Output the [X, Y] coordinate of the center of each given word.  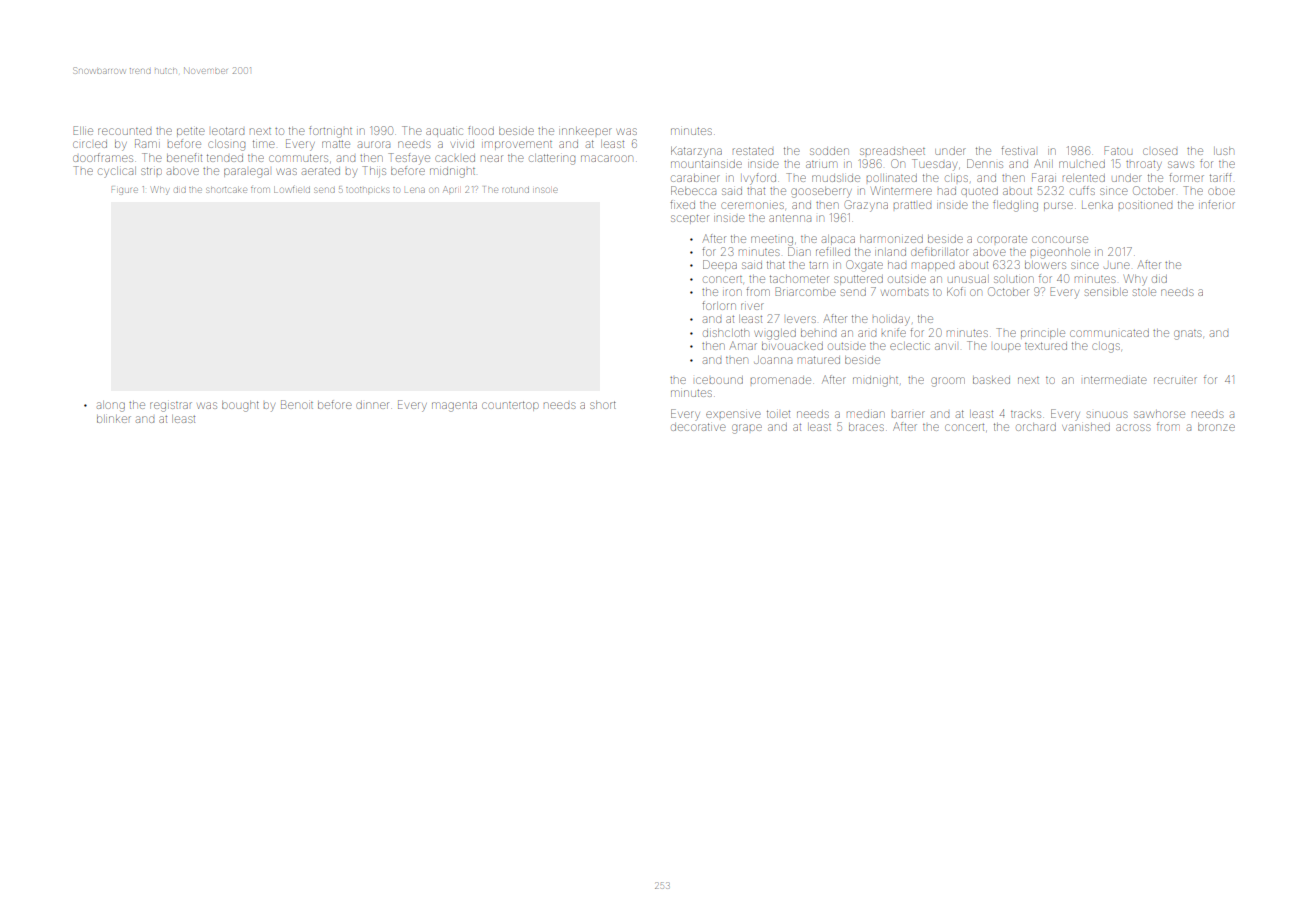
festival [1018, 150]
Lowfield [292, 190]
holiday [891, 320]
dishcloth [726, 333]
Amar [743, 345]
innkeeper [585, 131]
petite [191, 131]
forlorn [719, 305]
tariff [1220, 177]
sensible [1106, 292]
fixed [682, 204]
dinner [372, 405]
